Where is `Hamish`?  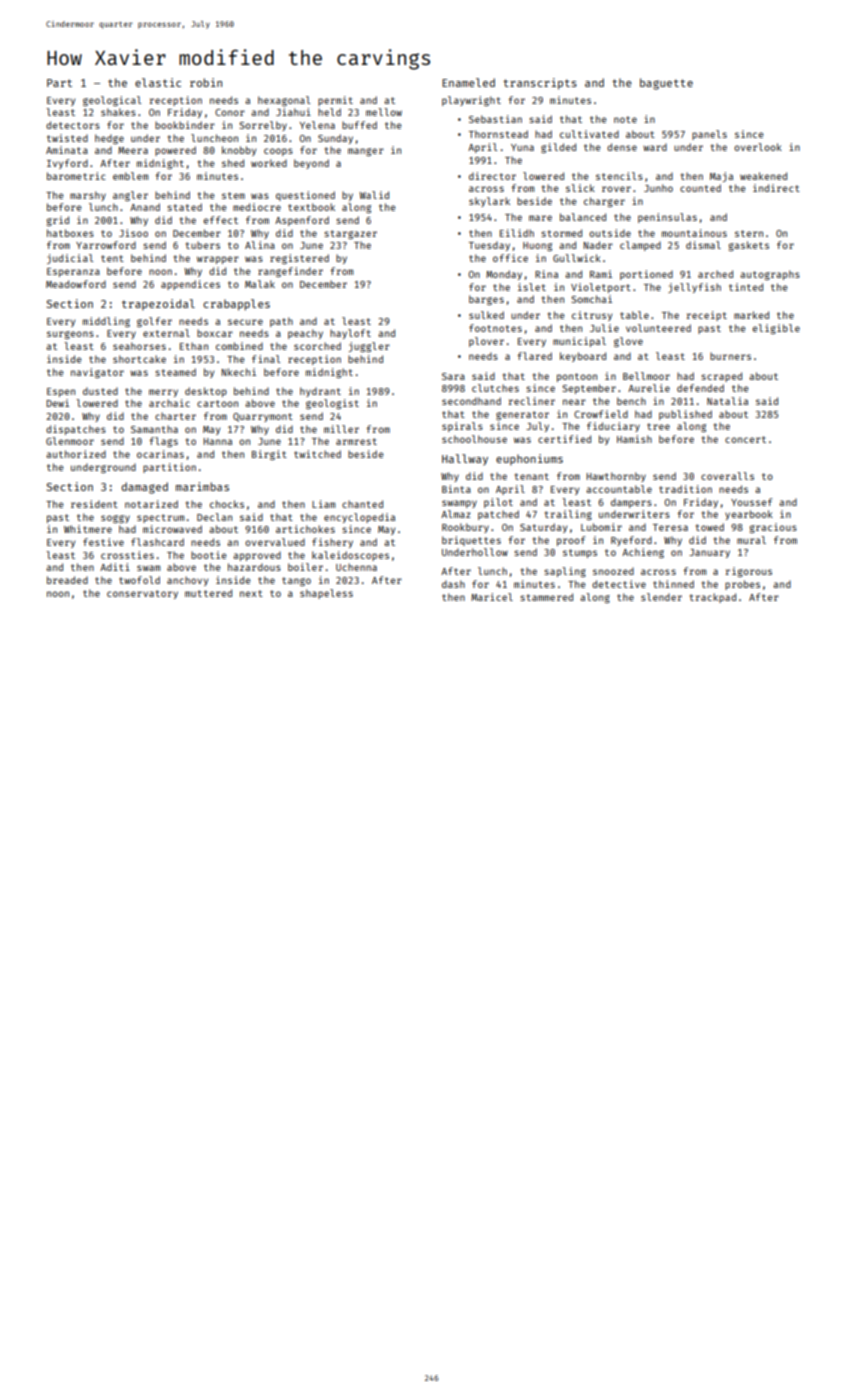
Hamish is located at coordinates (634, 439).
